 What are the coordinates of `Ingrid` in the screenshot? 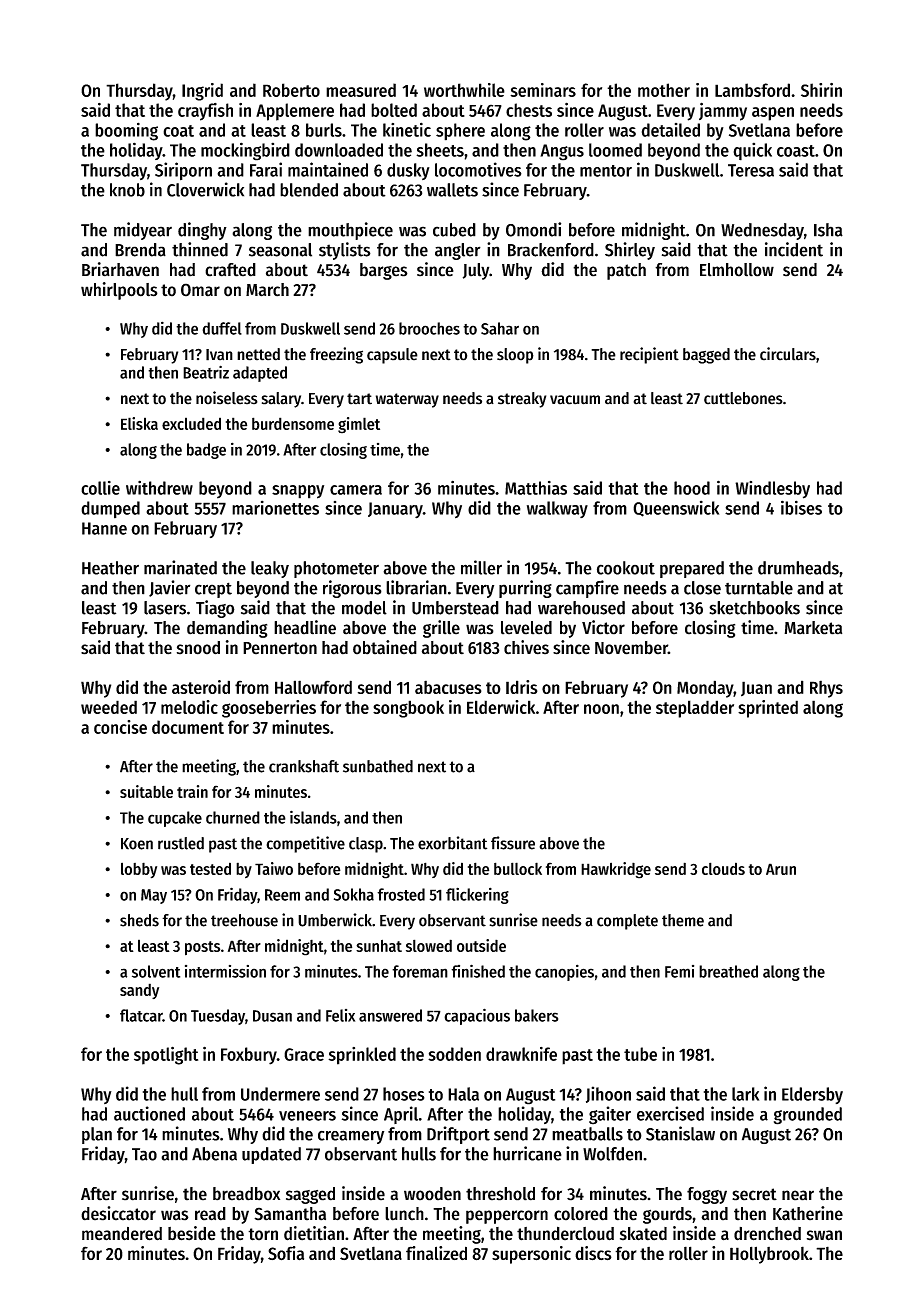 It's located at (202, 92).
